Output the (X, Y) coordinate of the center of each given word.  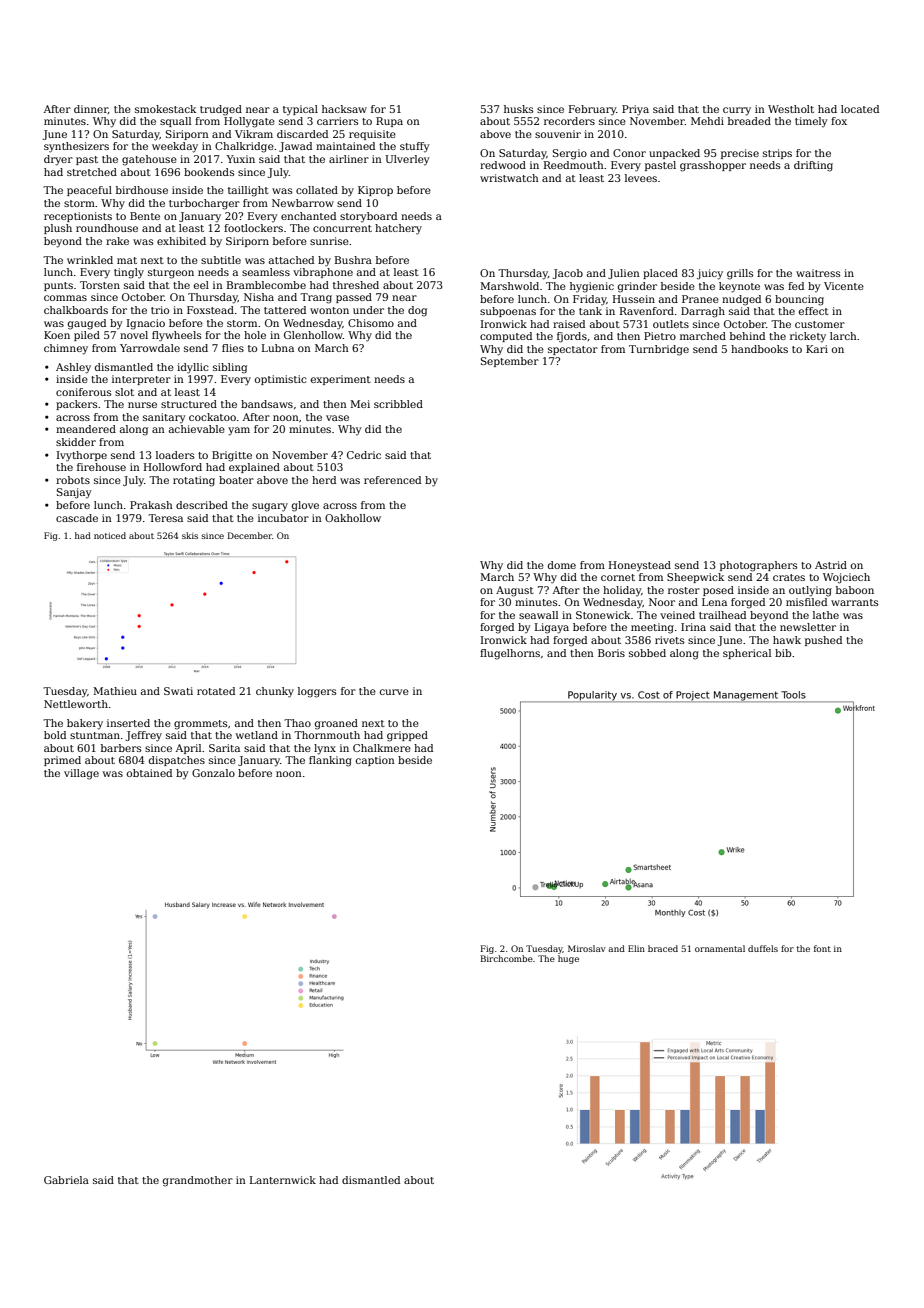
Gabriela (66, 1180)
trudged (221, 110)
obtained (149, 773)
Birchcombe (506, 958)
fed (796, 286)
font (822, 948)
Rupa (389, 122)
